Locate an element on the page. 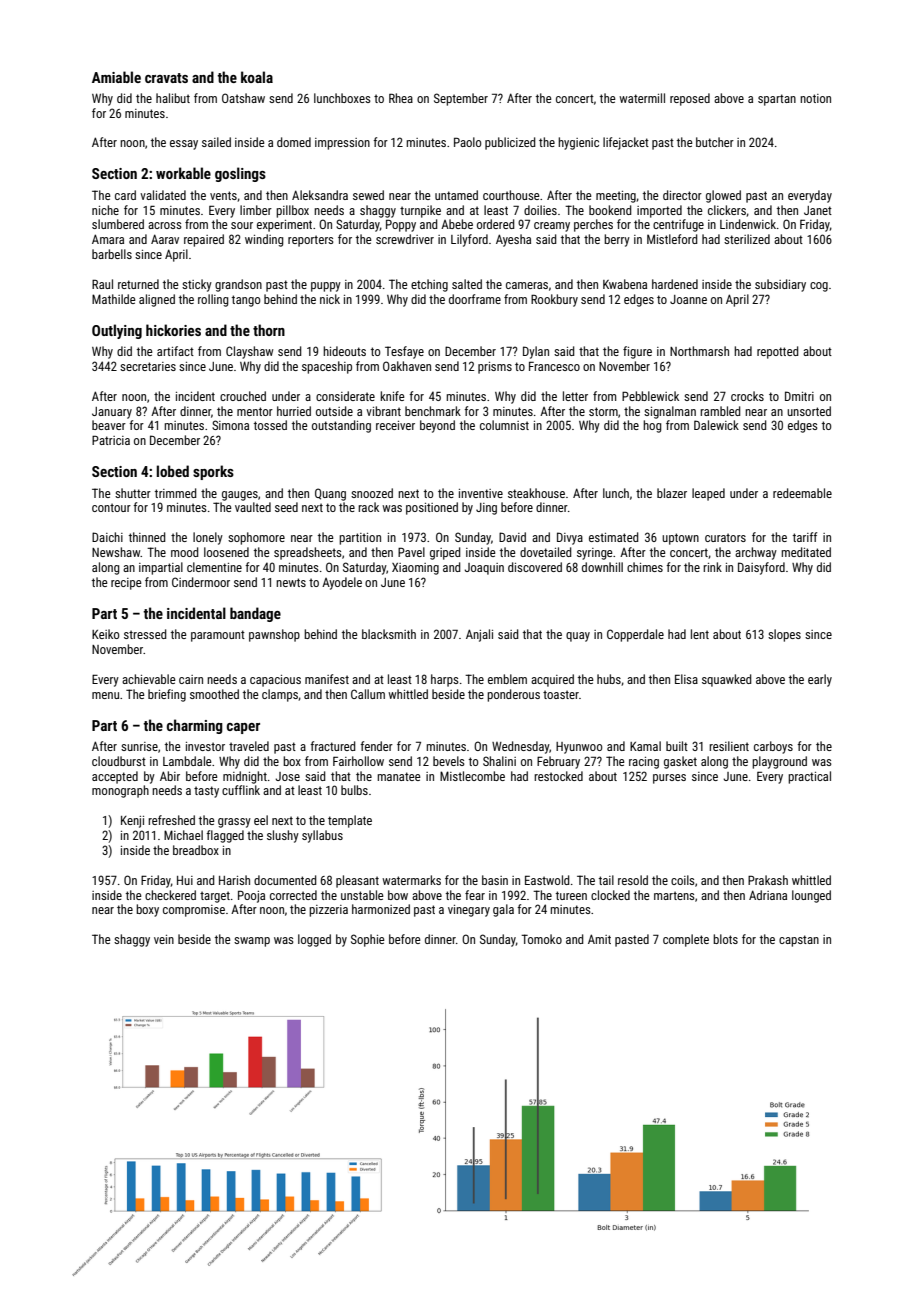  documented is located at coordinates (285, 880).
